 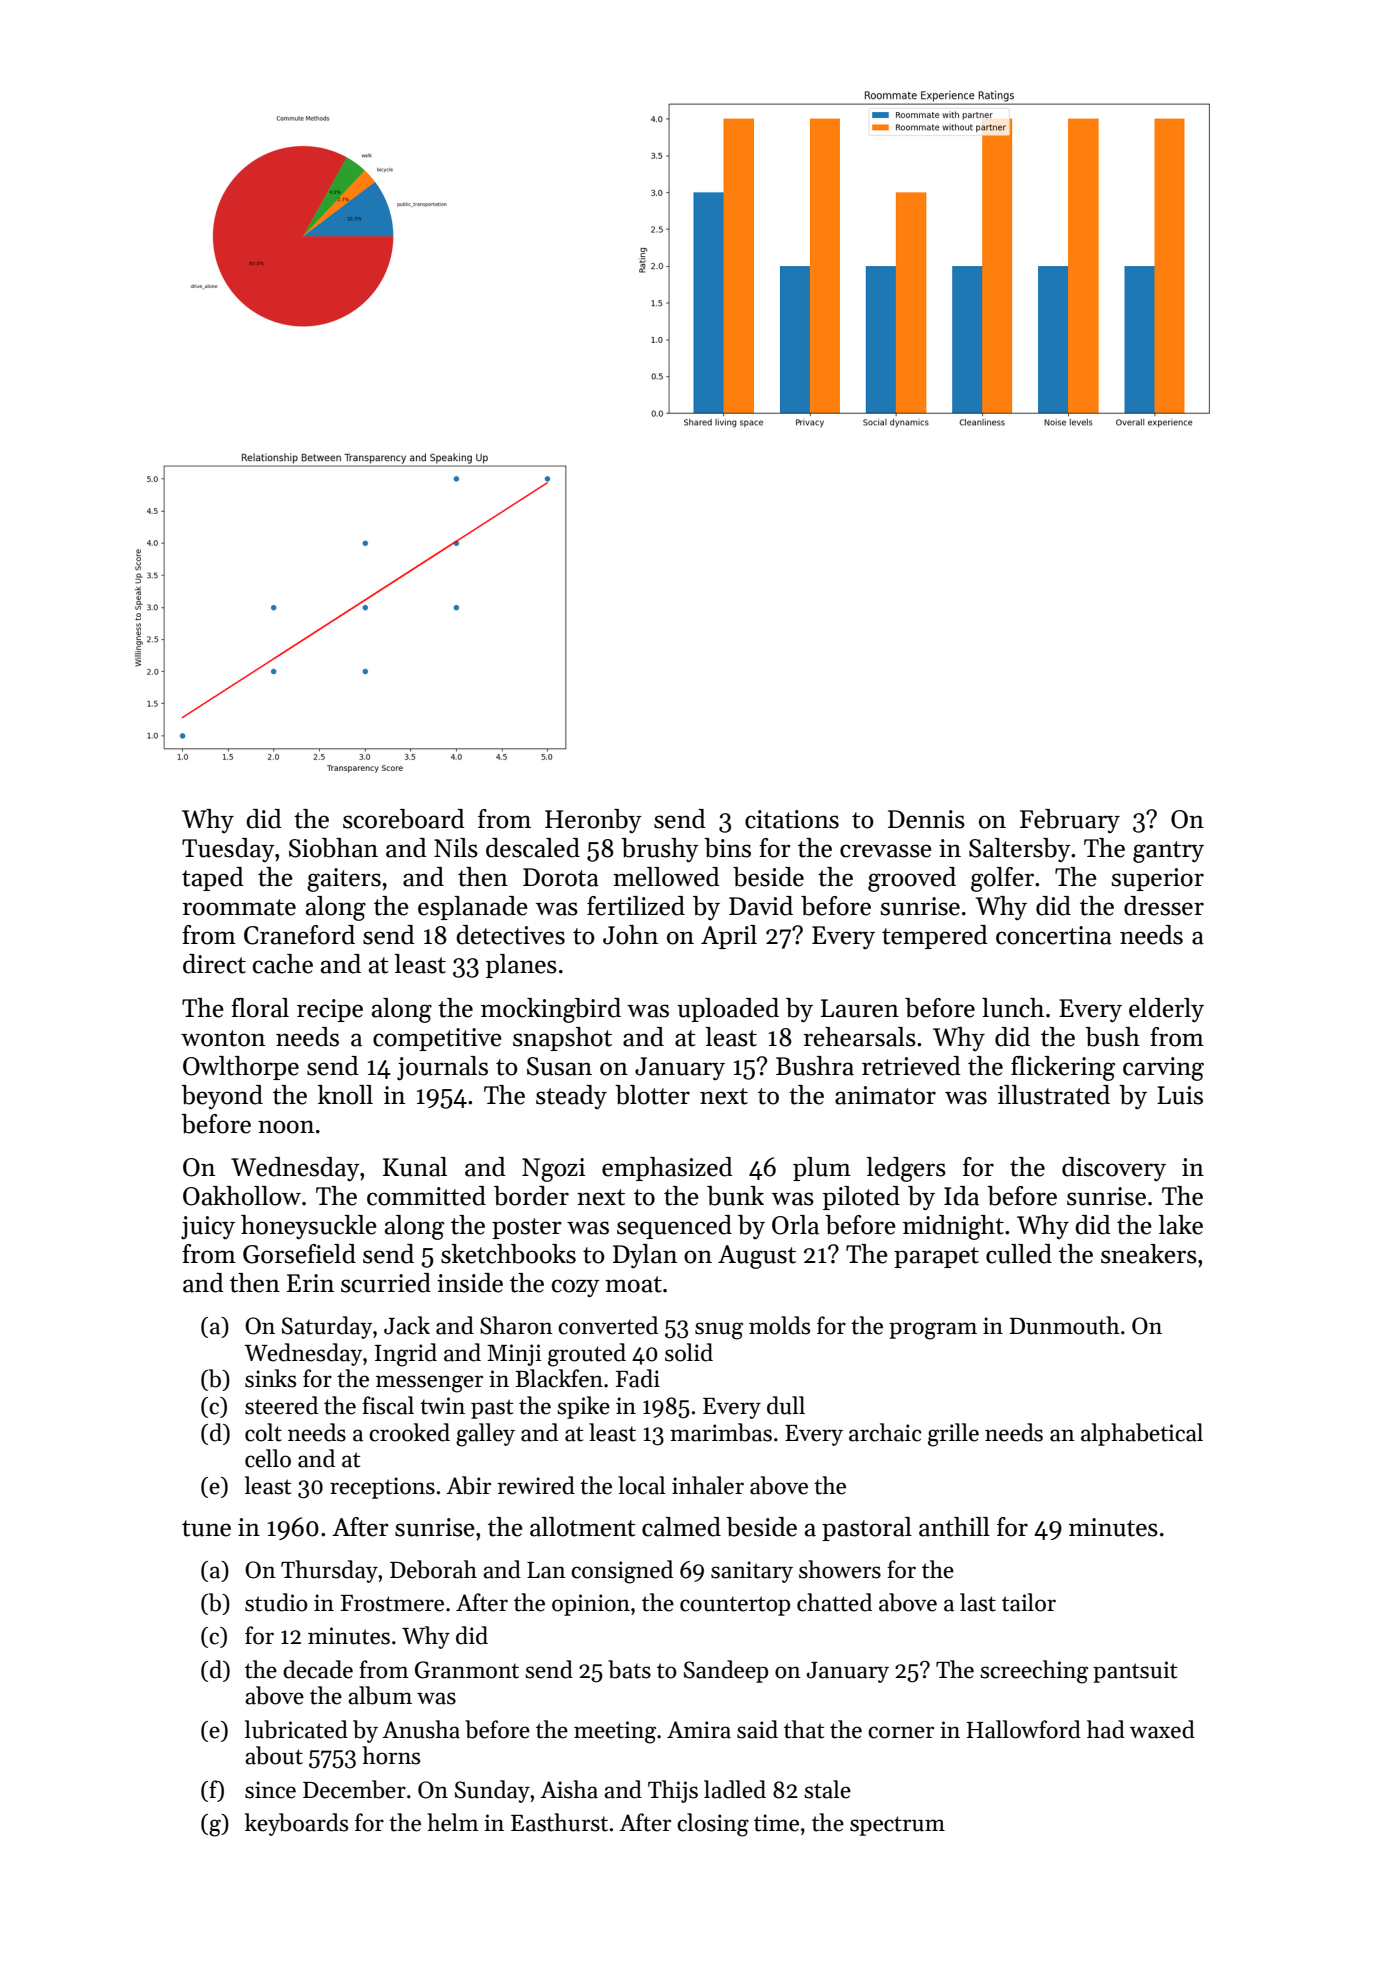 What do you see at coordinates (333, 848) in the page?
I see `Siobhan` at bounding box center [333, 848].
